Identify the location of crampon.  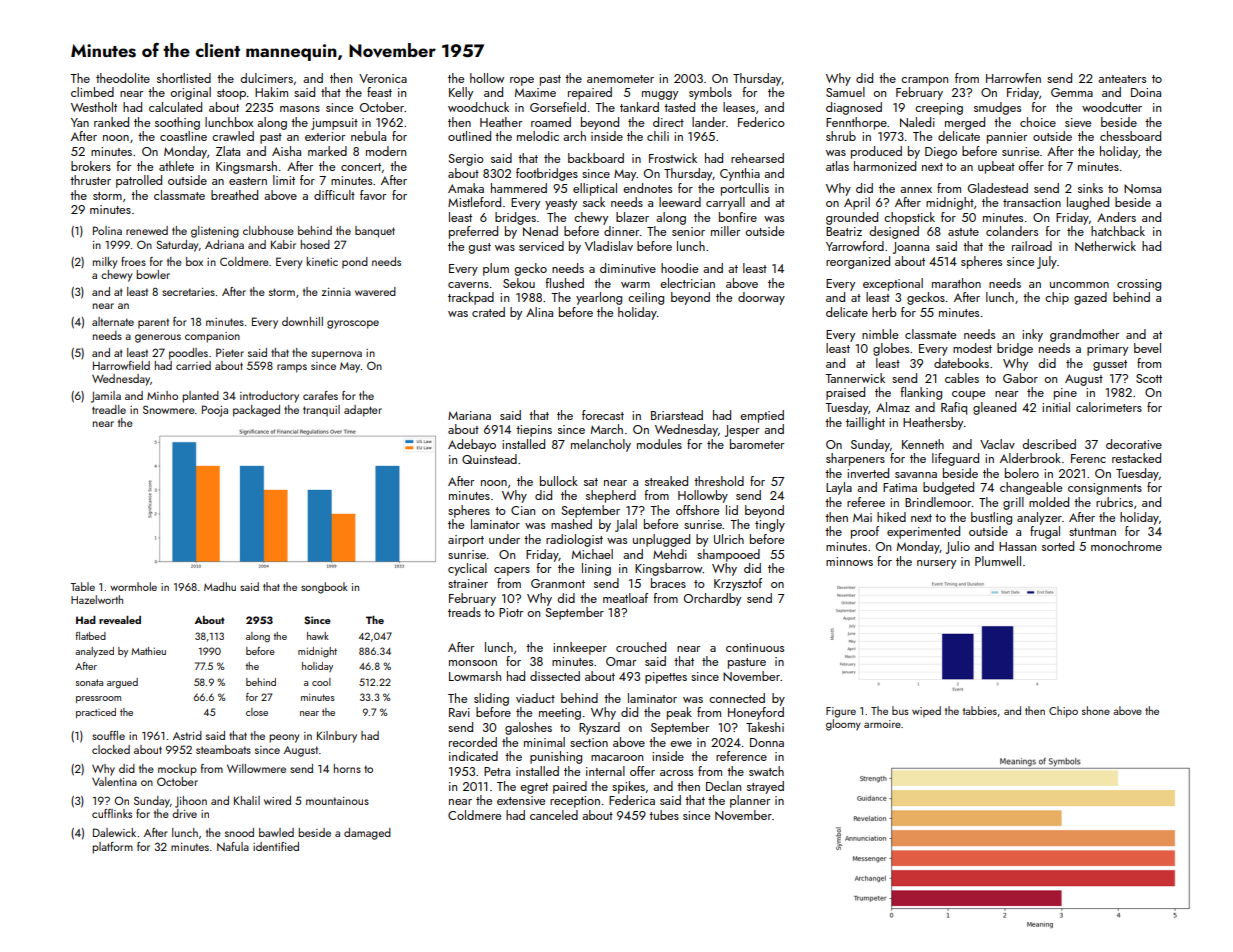
(924, 81).
